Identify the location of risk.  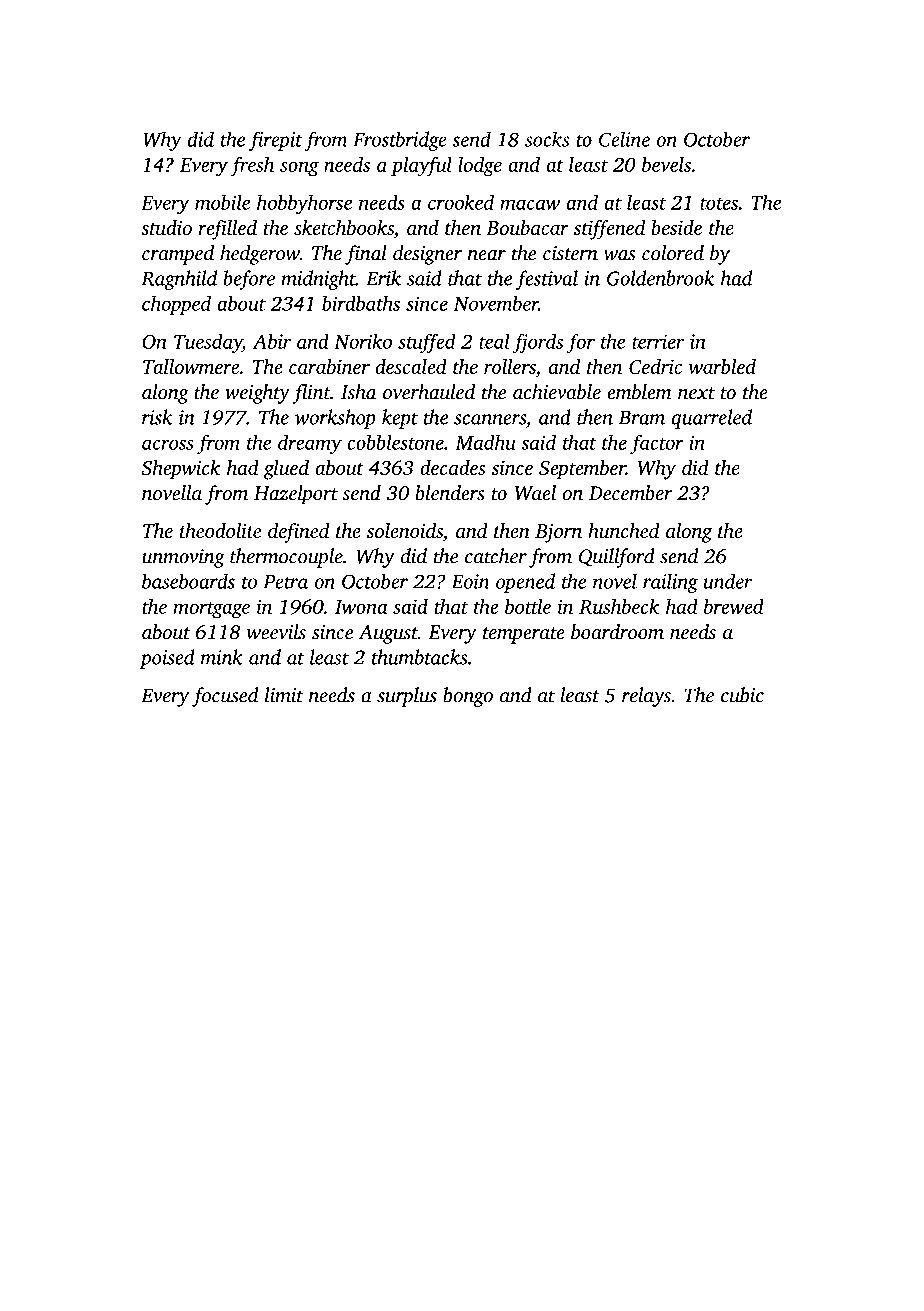
(157, 417).
